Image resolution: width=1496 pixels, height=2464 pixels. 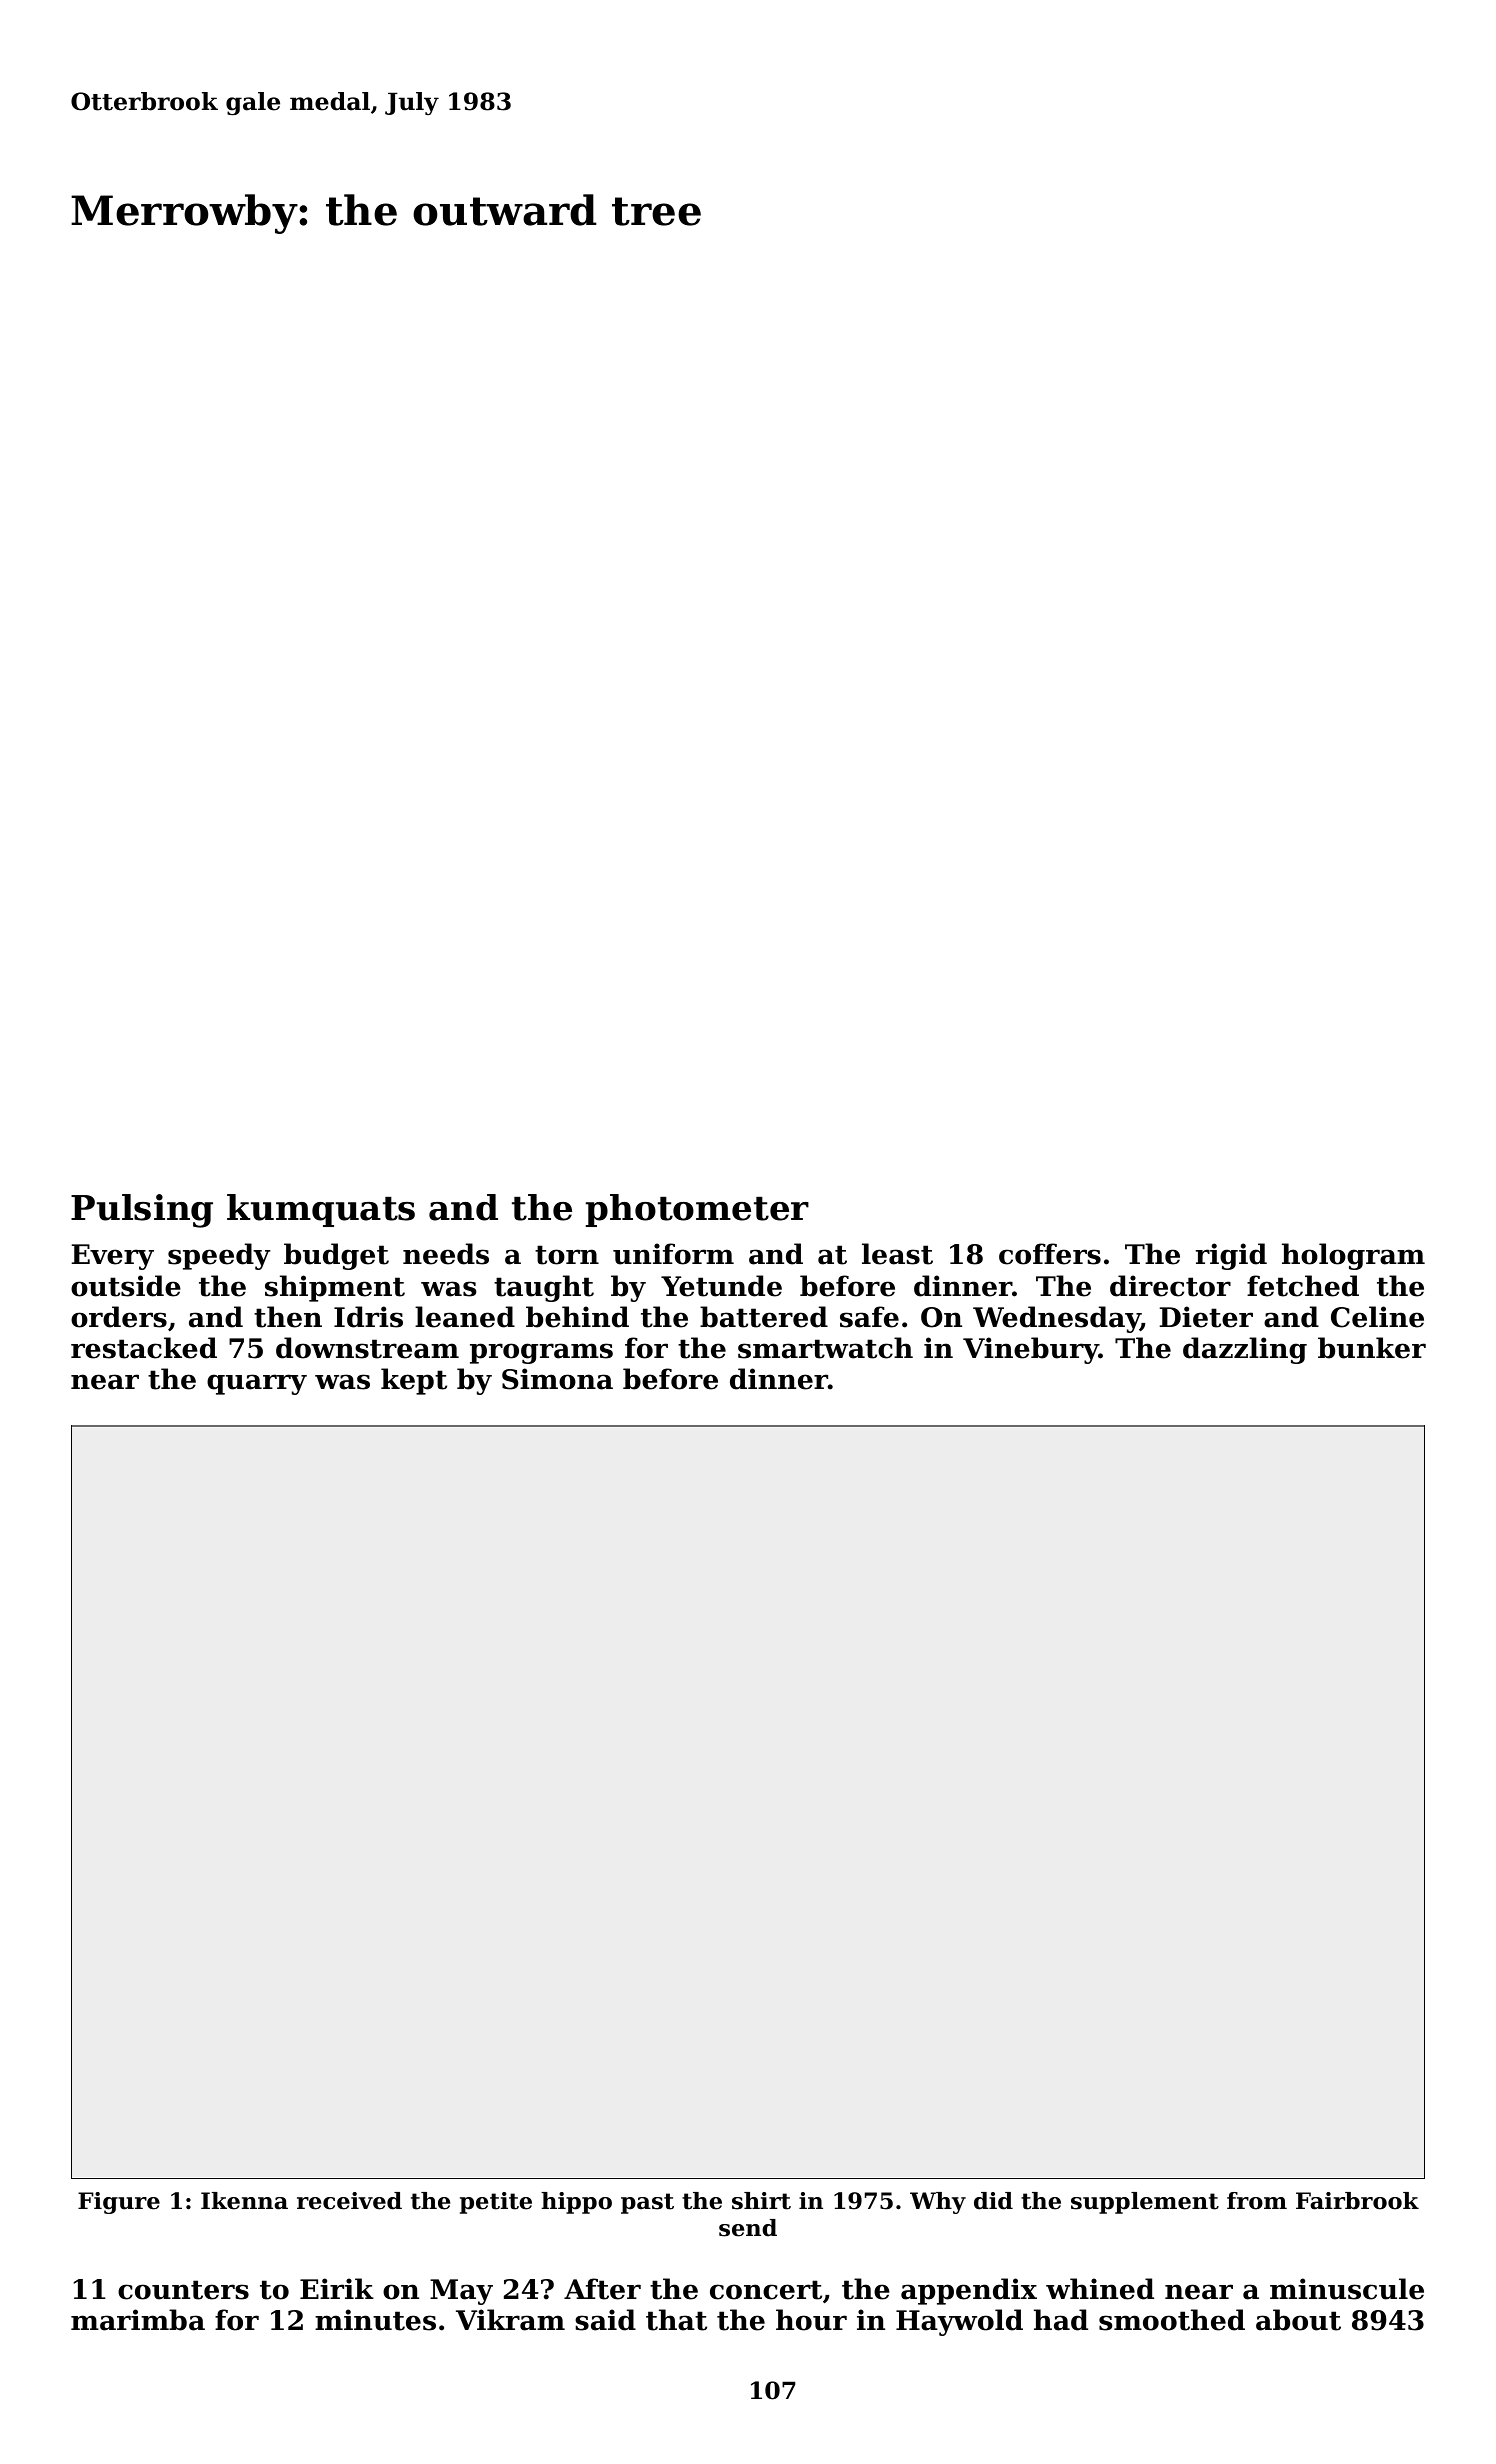 I want to click on counters, so click(x=183, y=2290).
